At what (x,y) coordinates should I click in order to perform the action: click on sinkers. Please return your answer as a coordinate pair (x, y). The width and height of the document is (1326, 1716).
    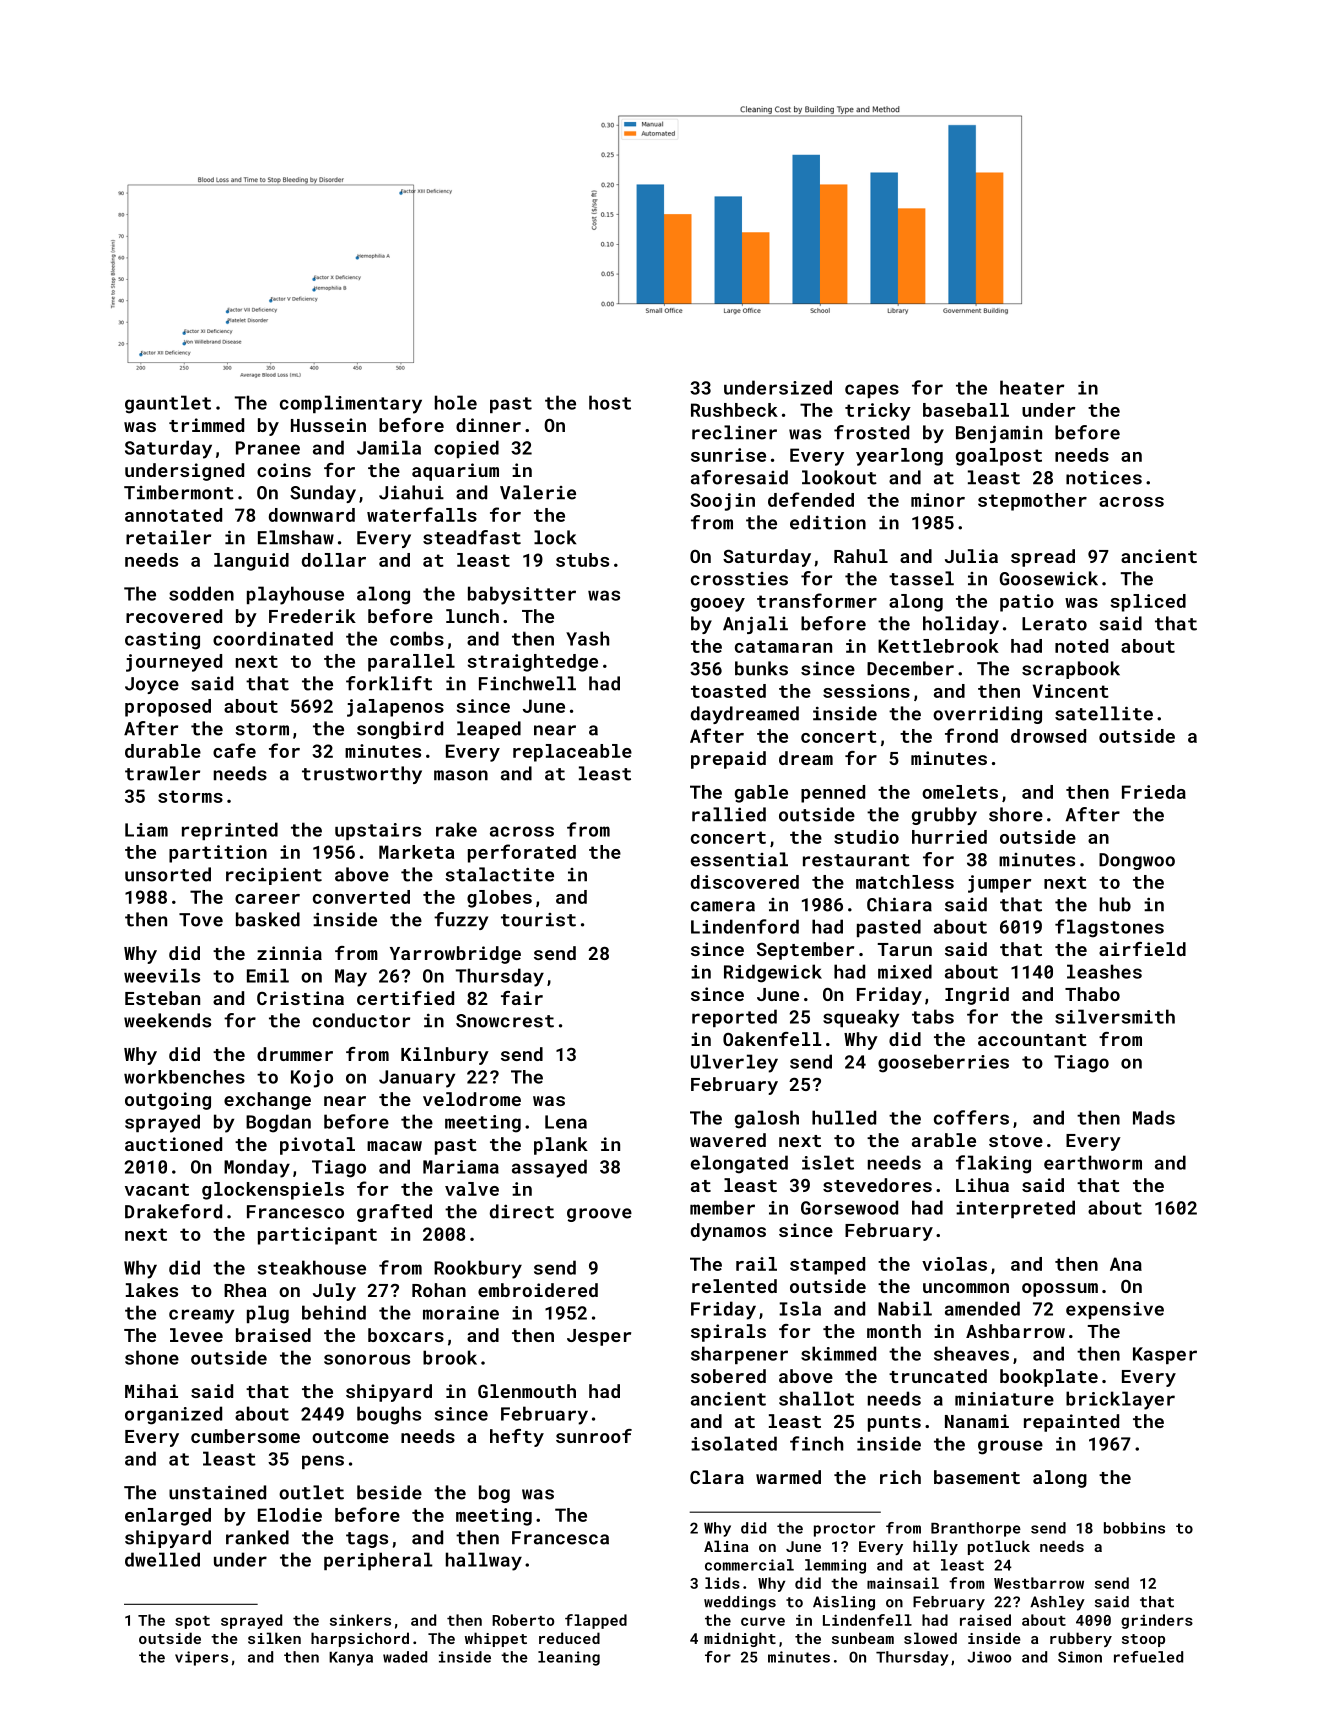
    Looking at the image, I should click on (360, 1620).
